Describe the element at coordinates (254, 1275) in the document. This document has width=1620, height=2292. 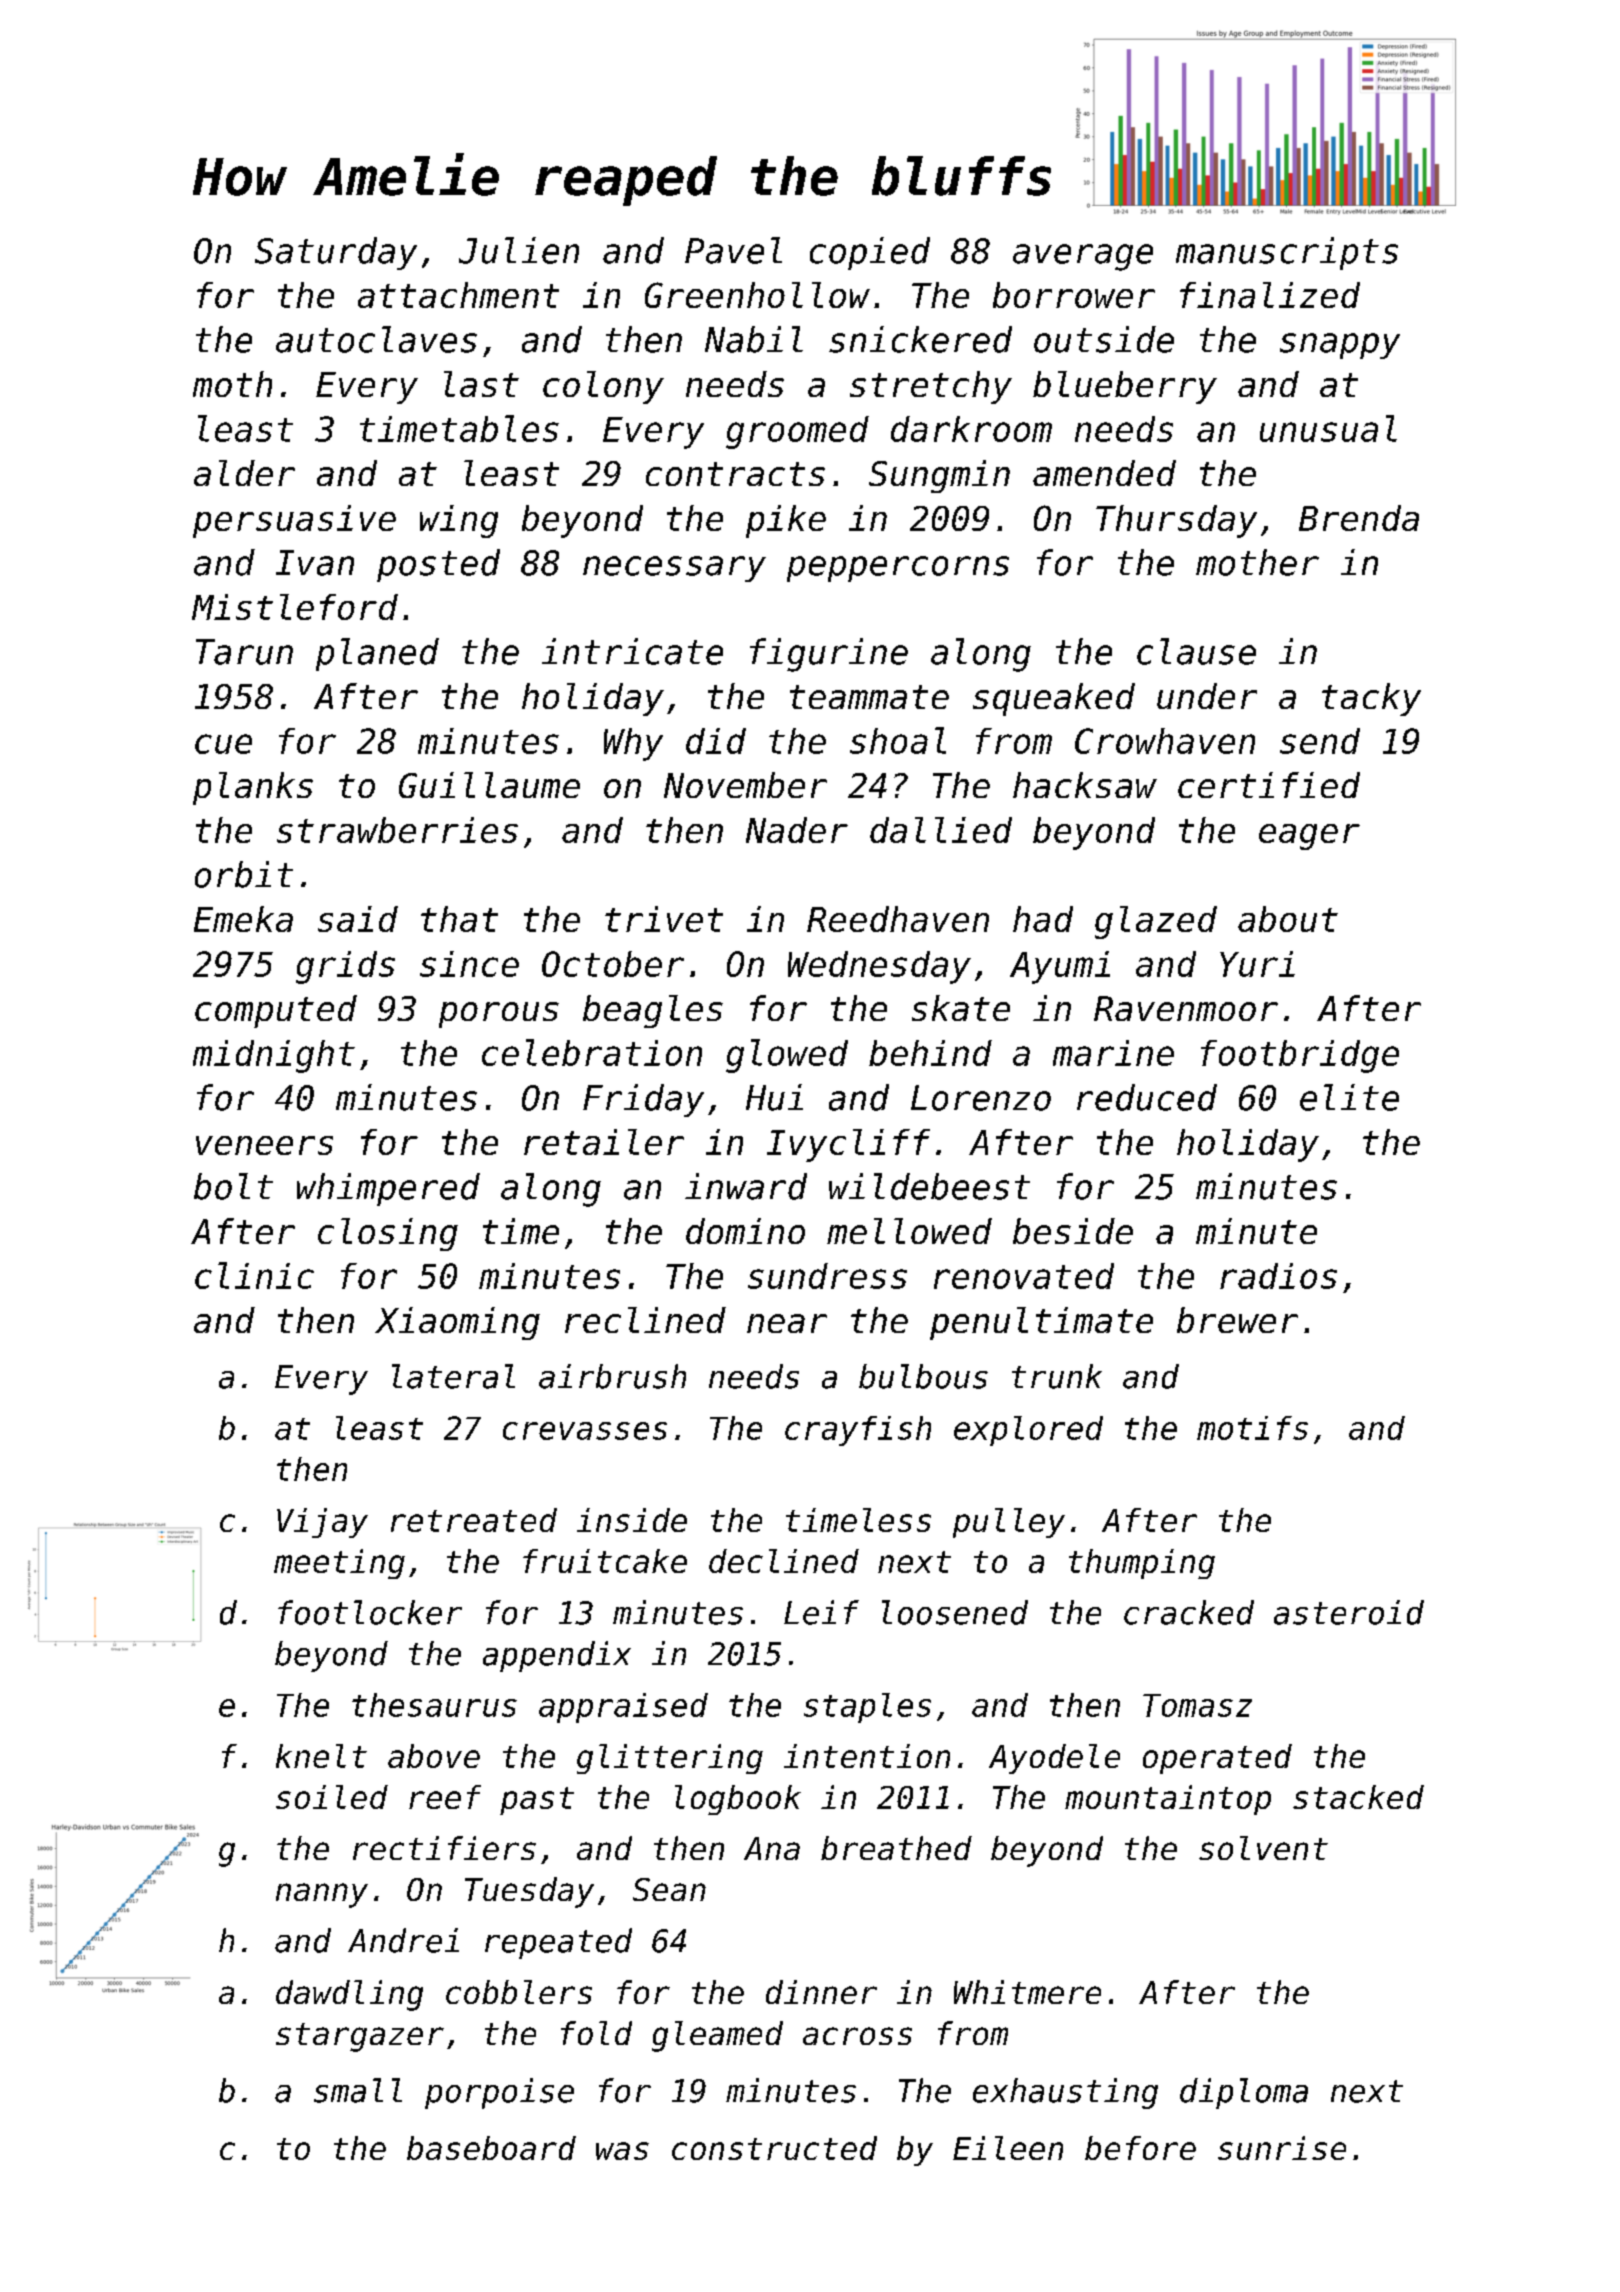
I see `clinic` at that location.
